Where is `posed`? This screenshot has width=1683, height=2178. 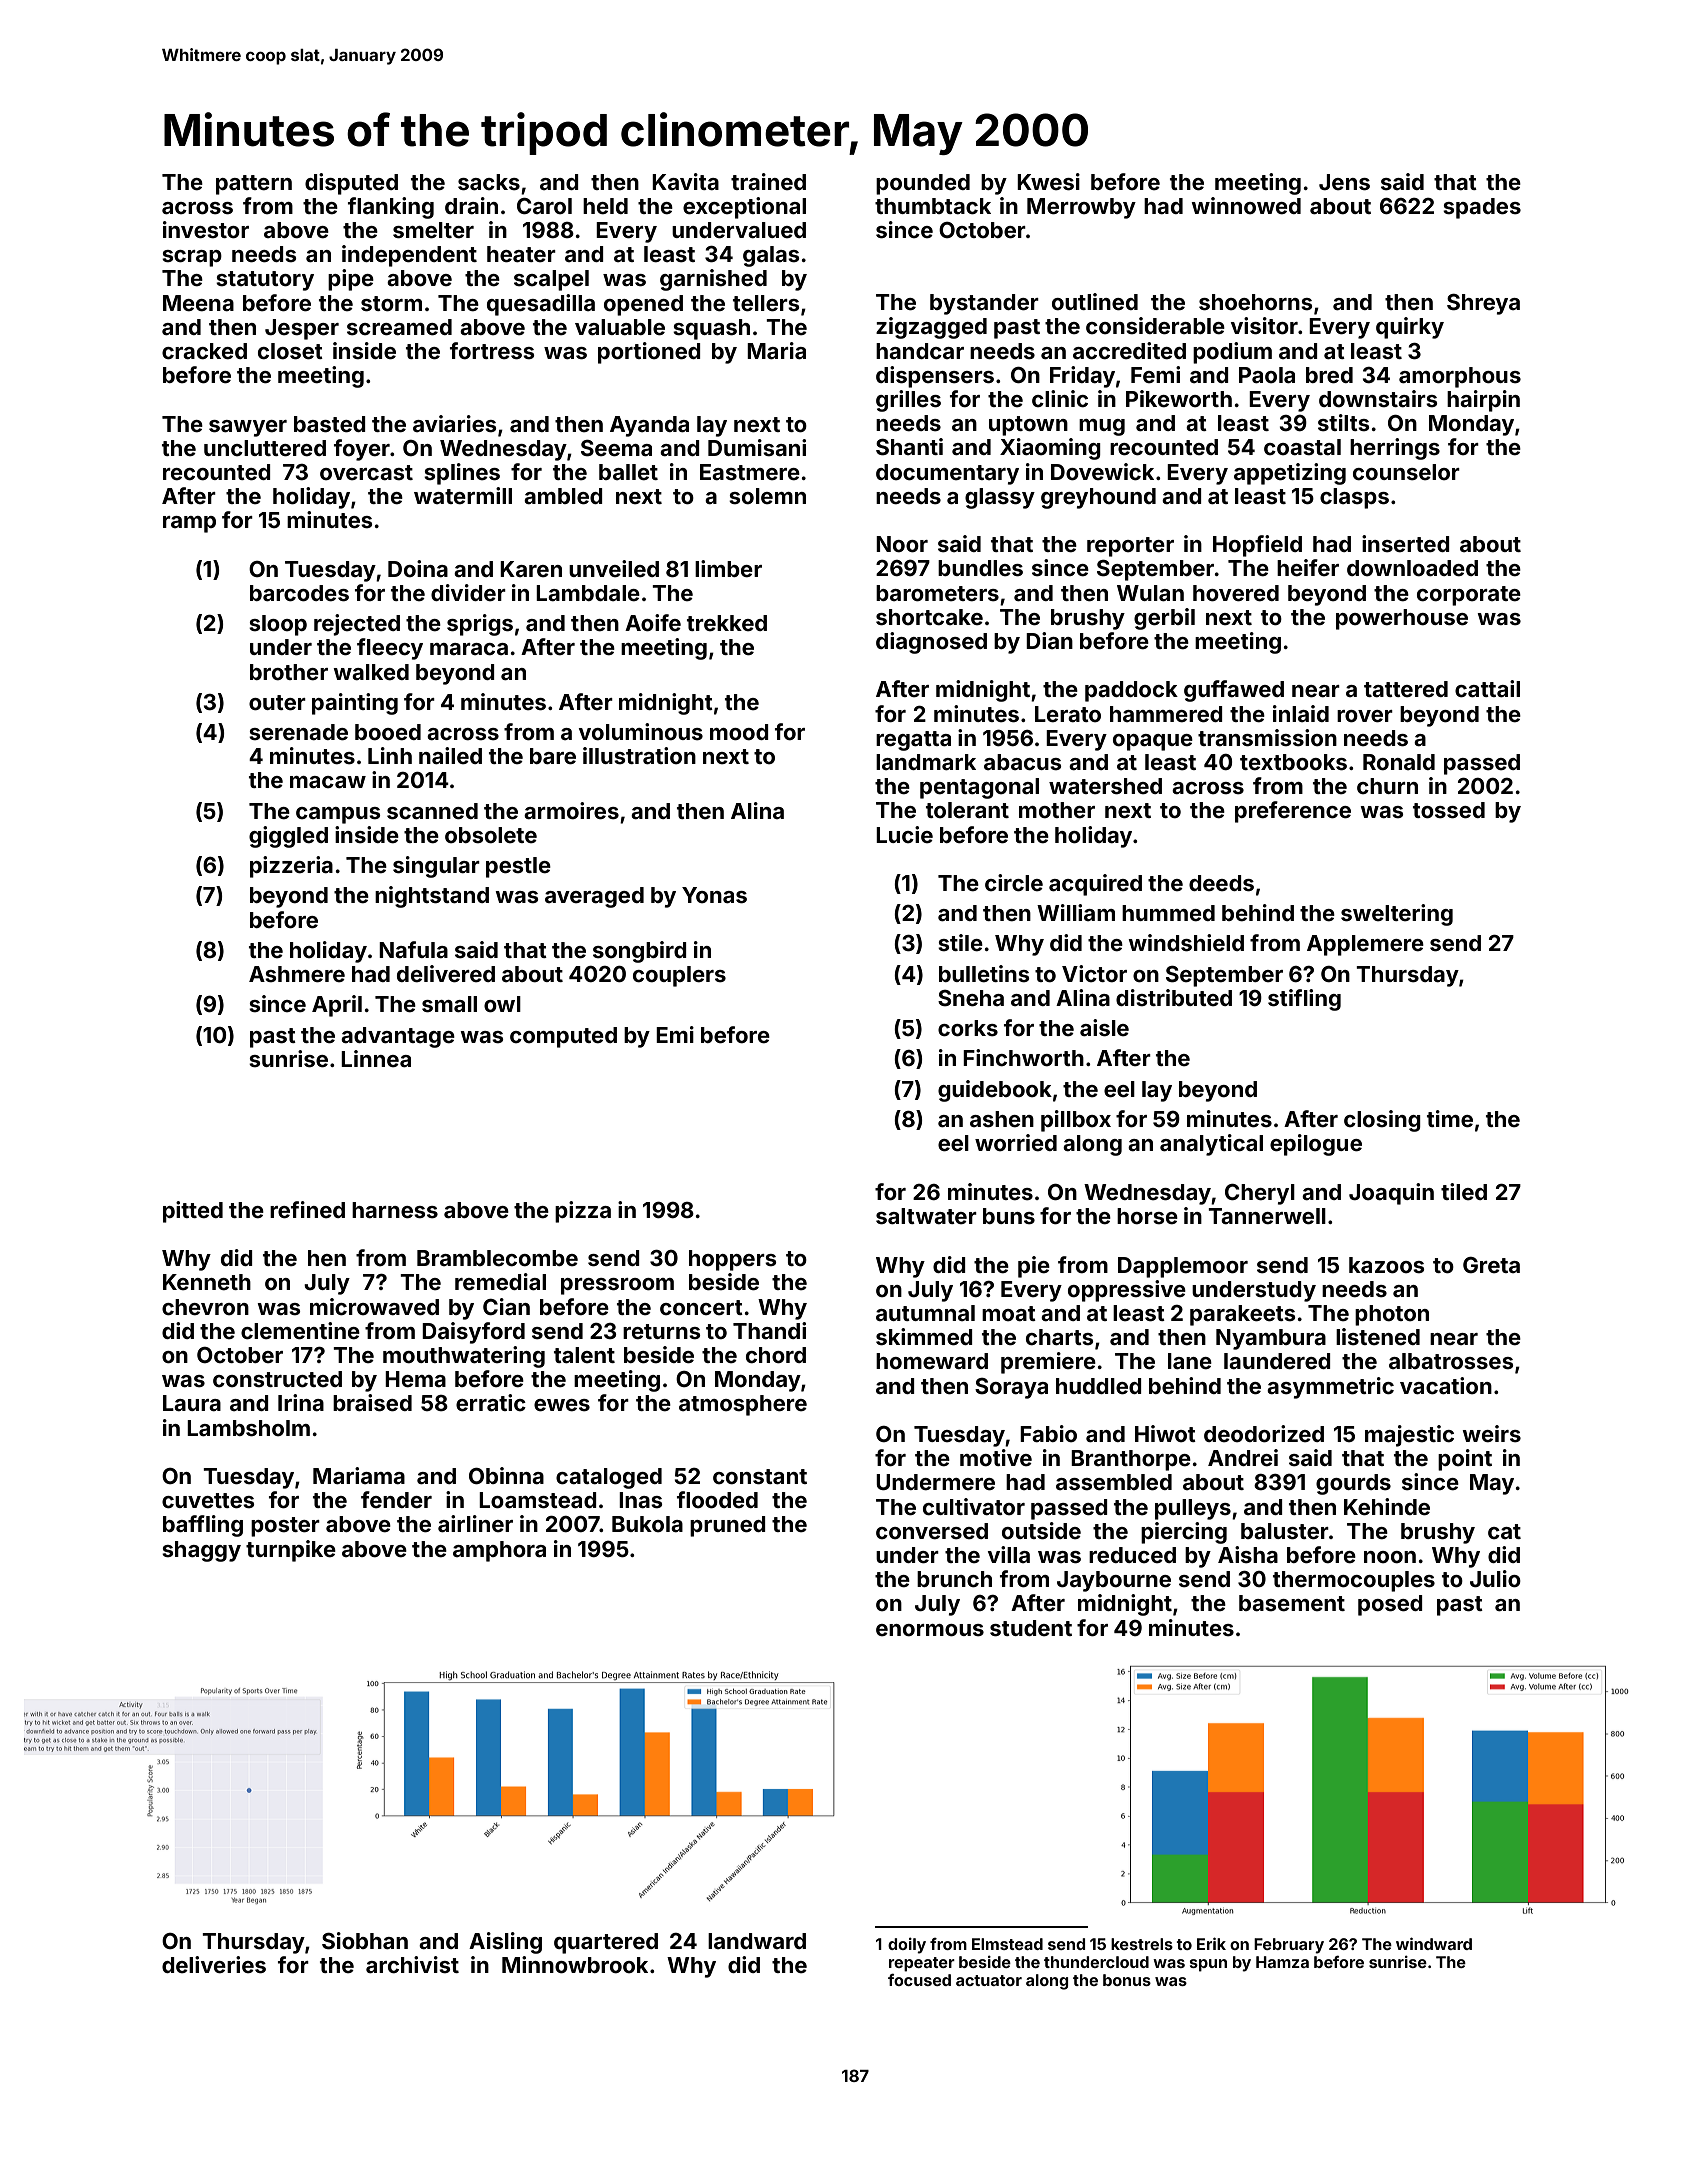
posed is located at coordinates (1390, 1605).
